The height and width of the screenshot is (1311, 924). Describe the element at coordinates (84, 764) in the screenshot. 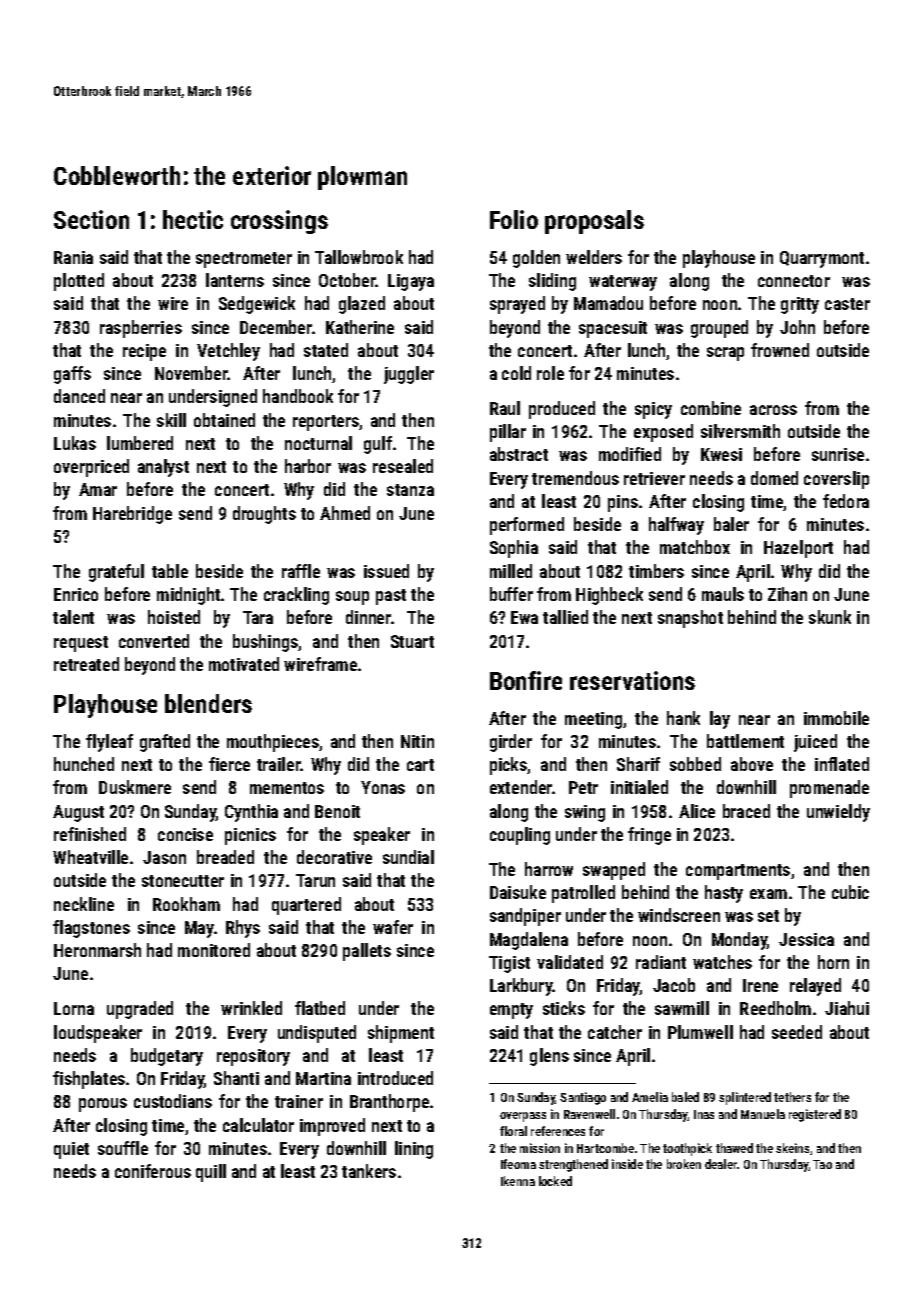

I see `hunched` at that location.
